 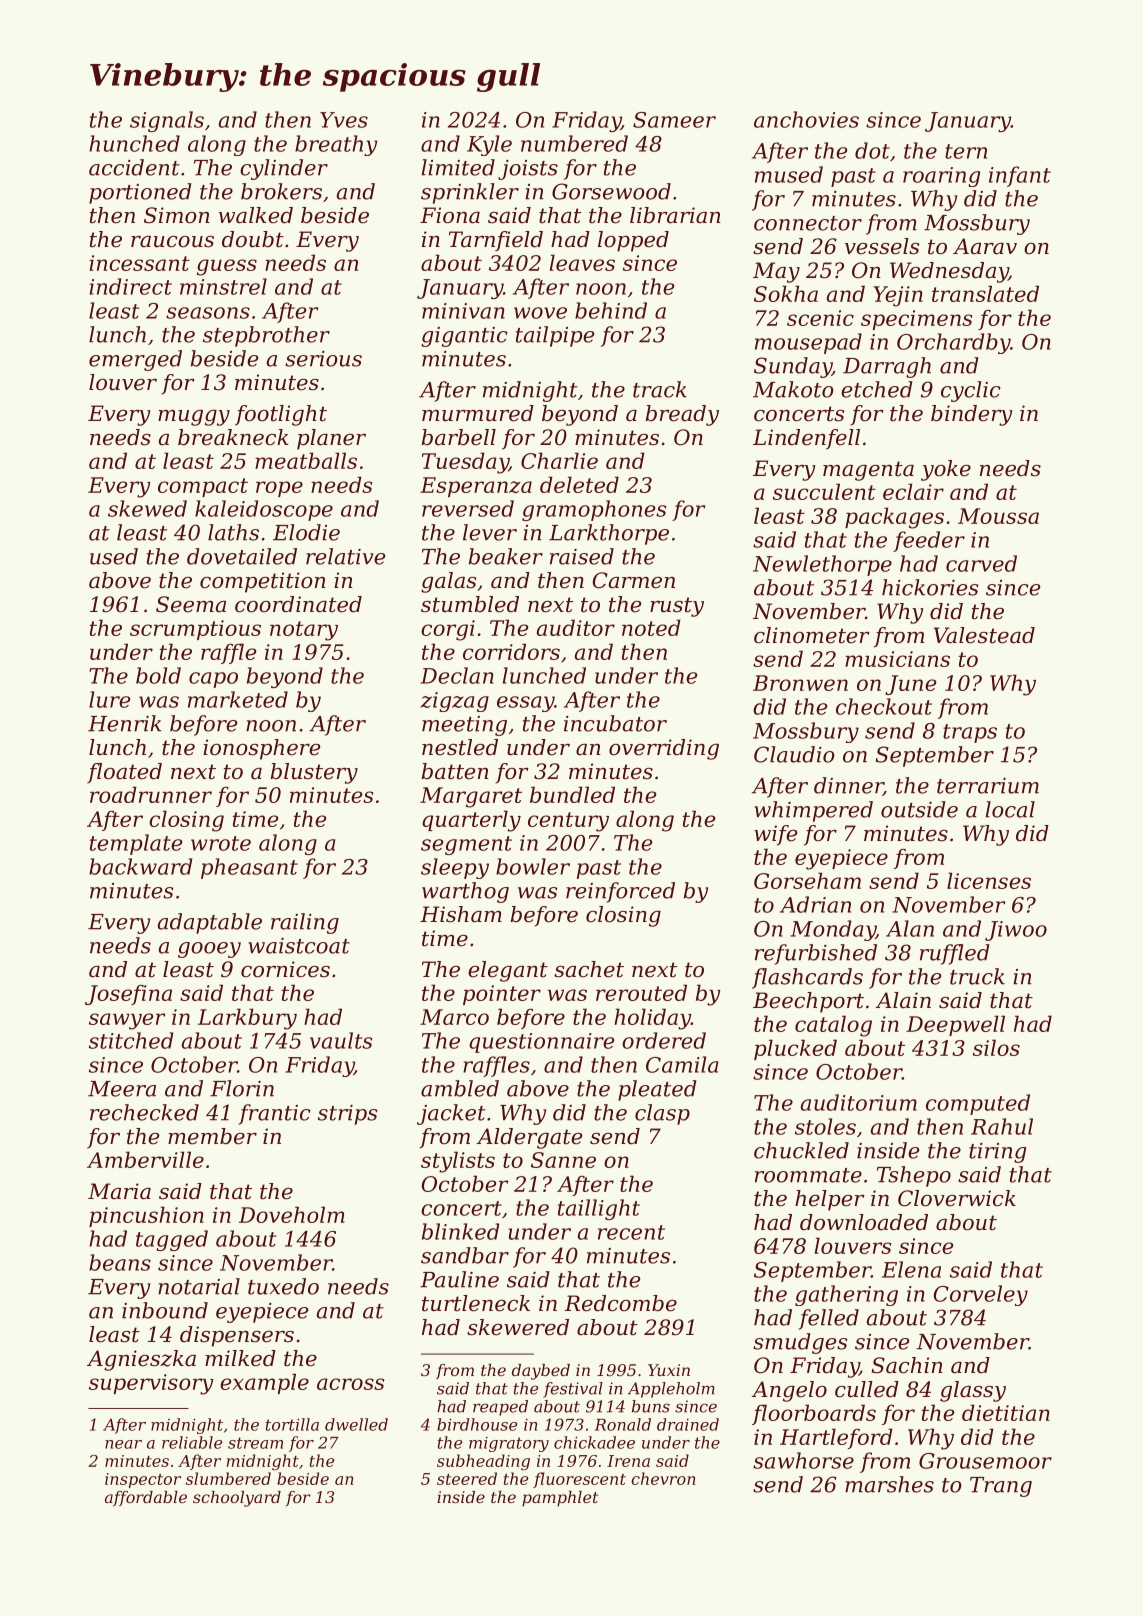 What do you see at coordinates (611, 191) in the document?
I see `Gorsewood` at bounding box center [611, 191].
